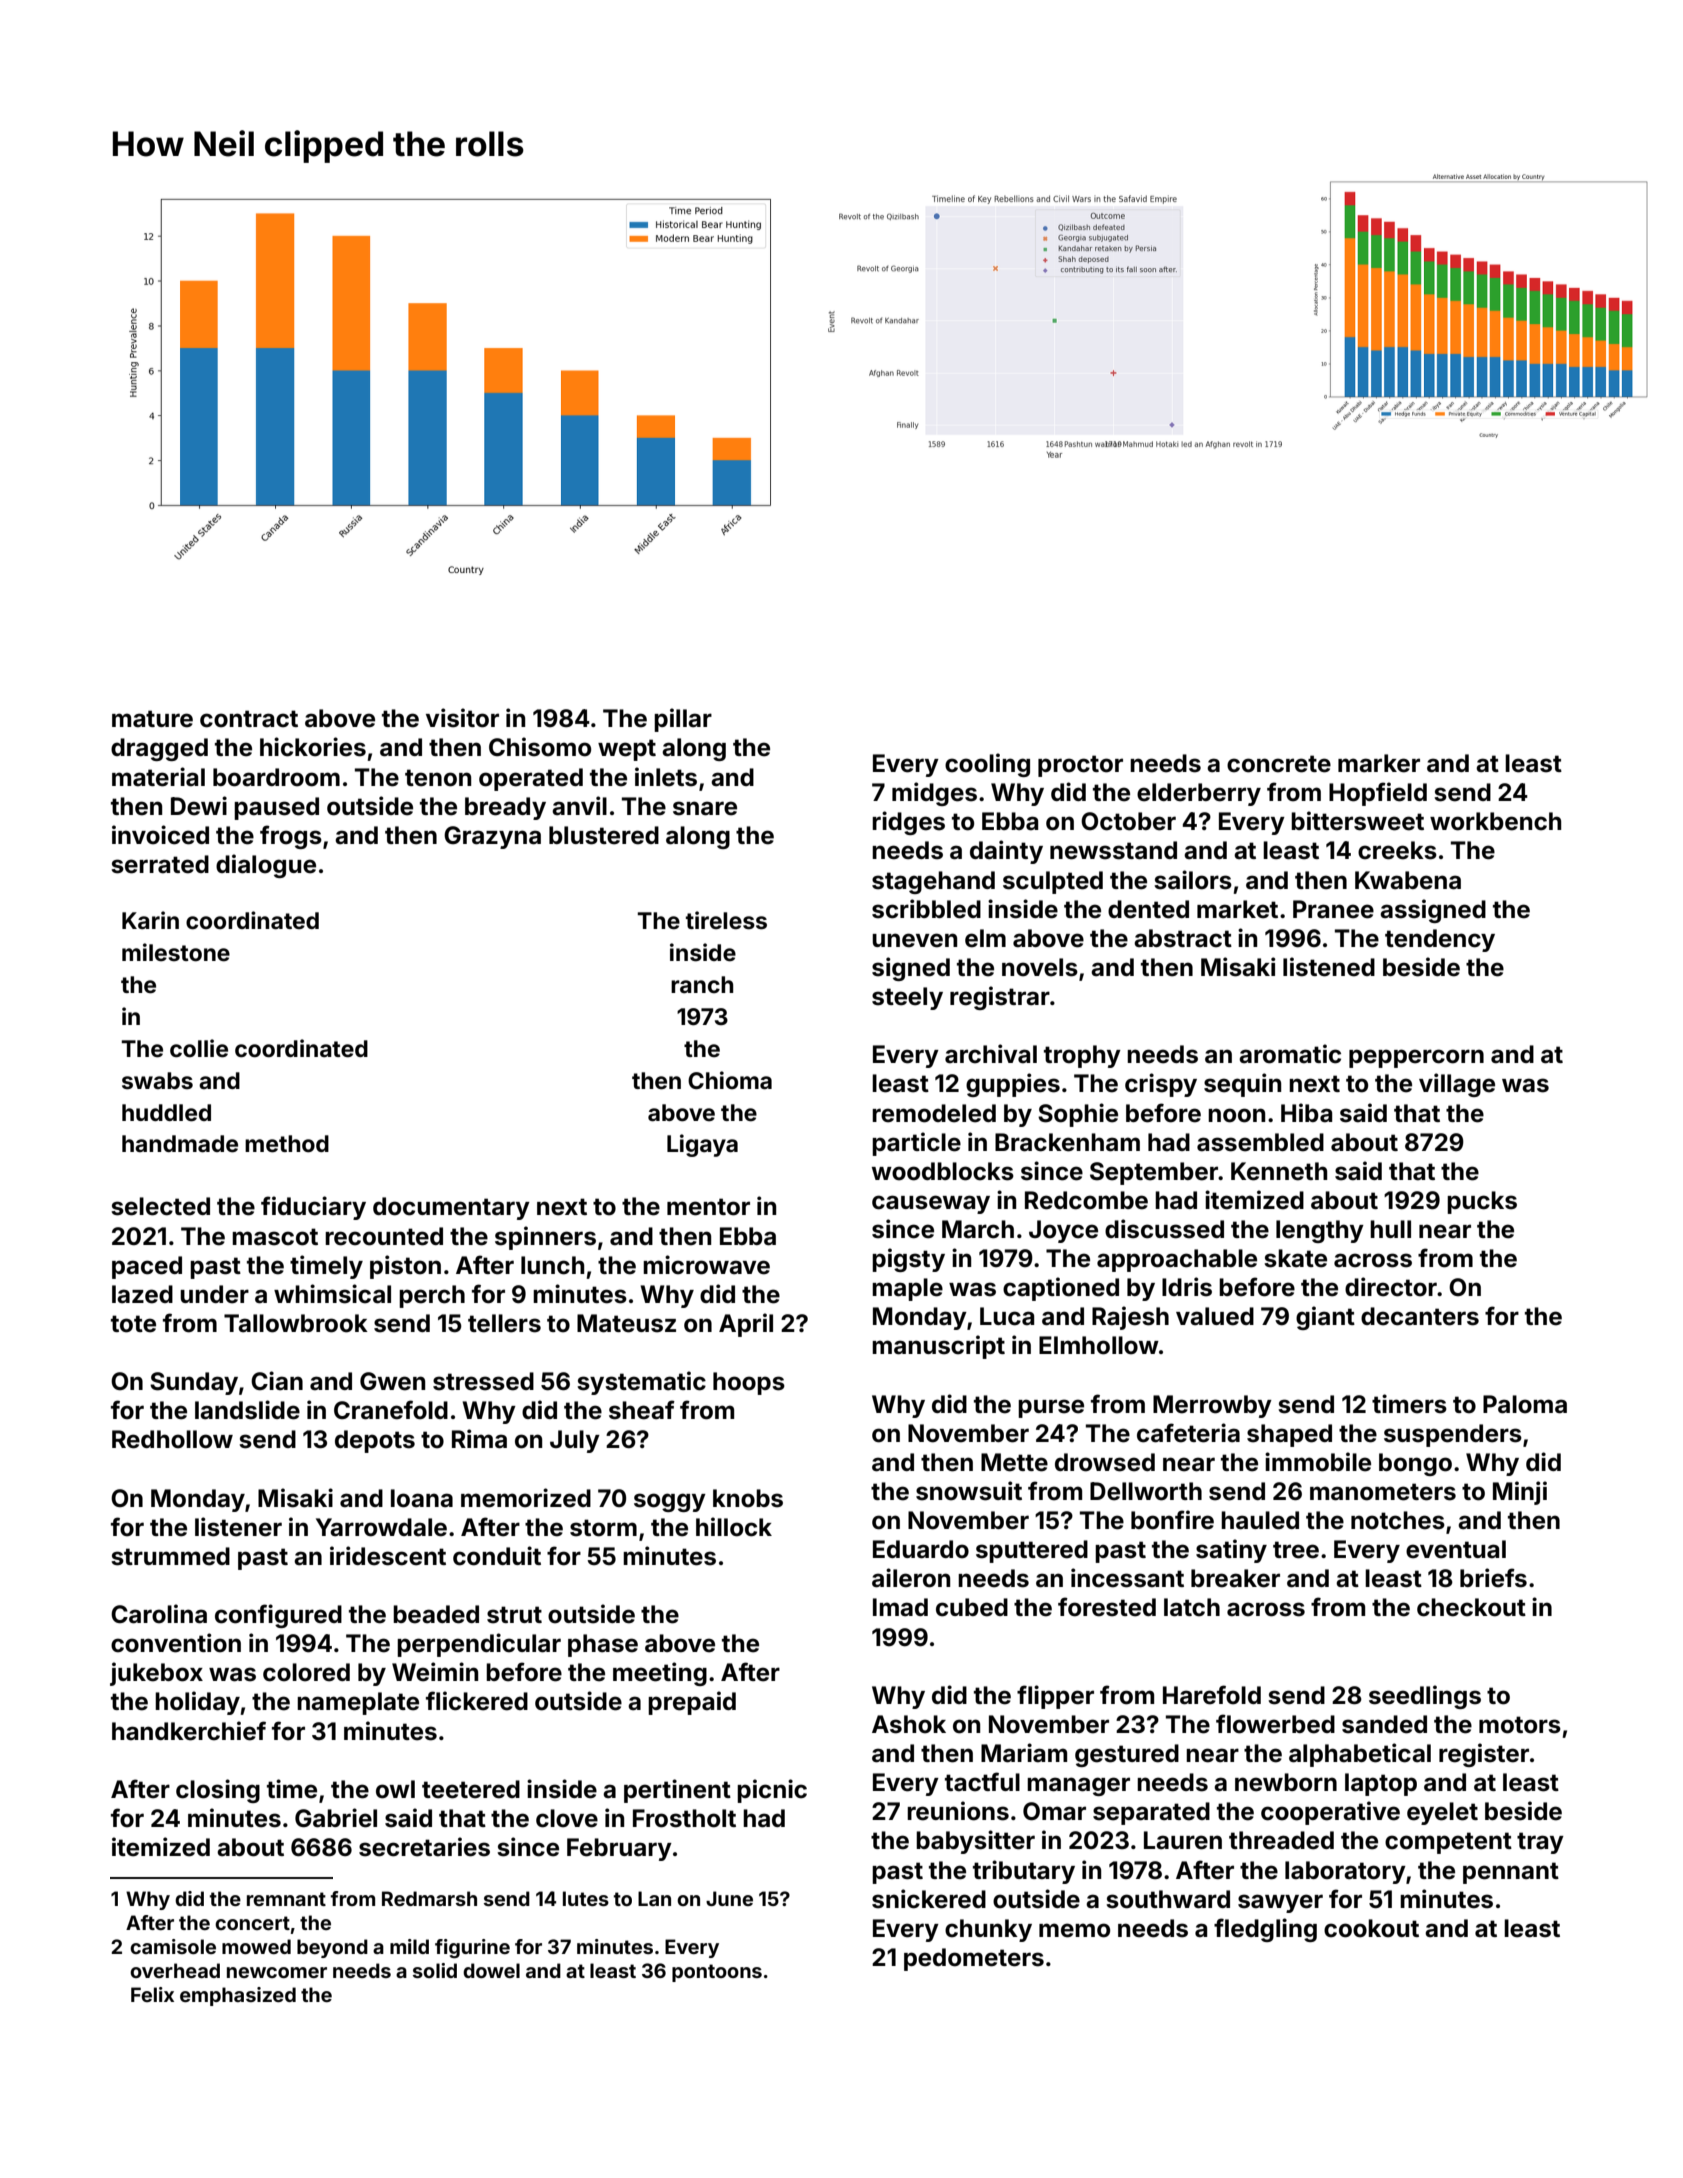 The image size is (1683, 2178). Describe the element at coordinates (381, 1527) in the screenshot. I see `Yarrowdale` at that location.
